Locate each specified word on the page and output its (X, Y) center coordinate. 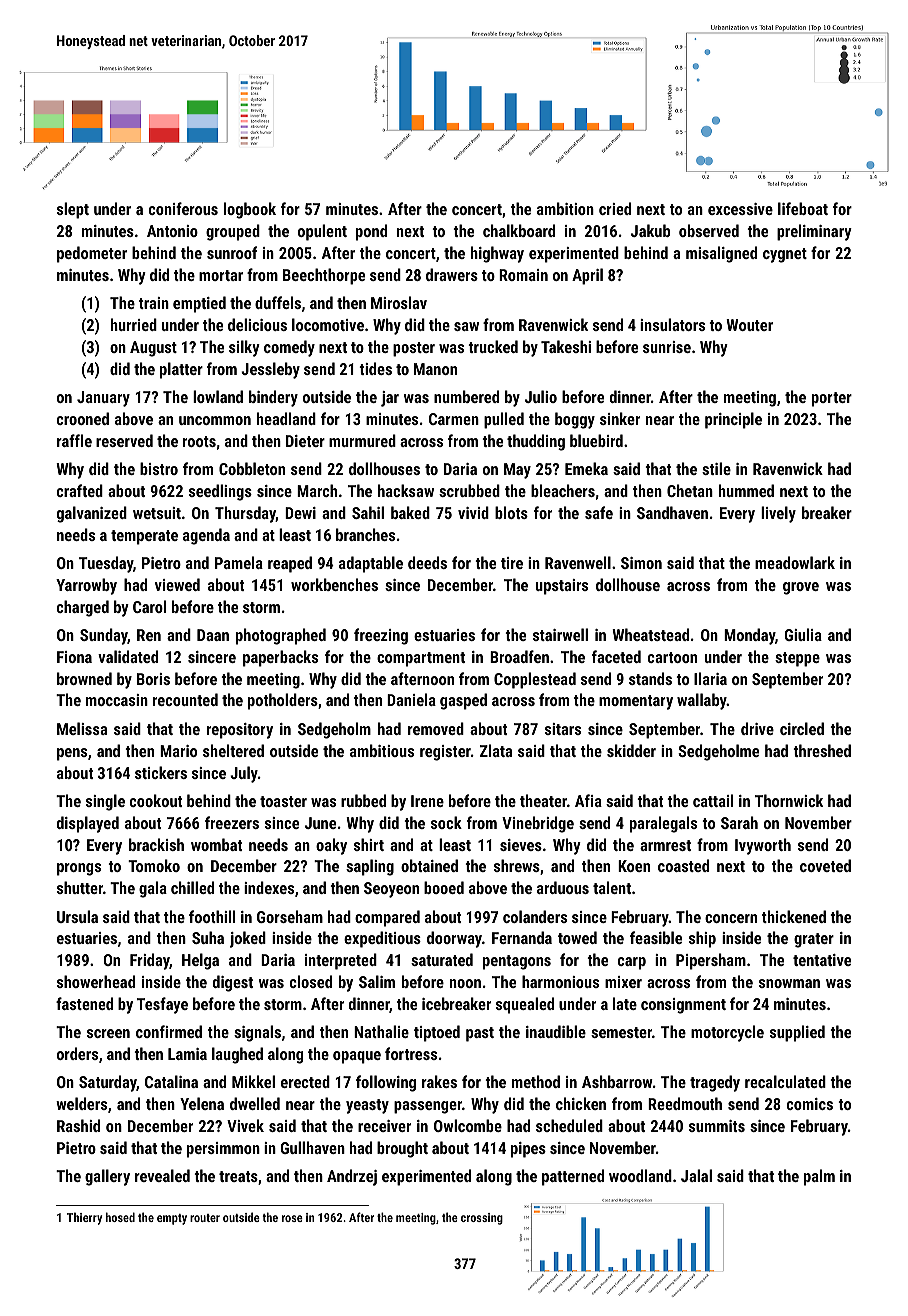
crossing (482, 1219)
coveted (825, 865)
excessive (740, 209)
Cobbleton (252, 468)
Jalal (696, 1175)
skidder (631, 750)
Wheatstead (650, 634)
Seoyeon (391, 890)
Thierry (84, 1218)
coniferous (183, 208)
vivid (473, 512)
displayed (88, 824)
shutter (80, 887)
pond (371, 232)
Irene (427, 801)
